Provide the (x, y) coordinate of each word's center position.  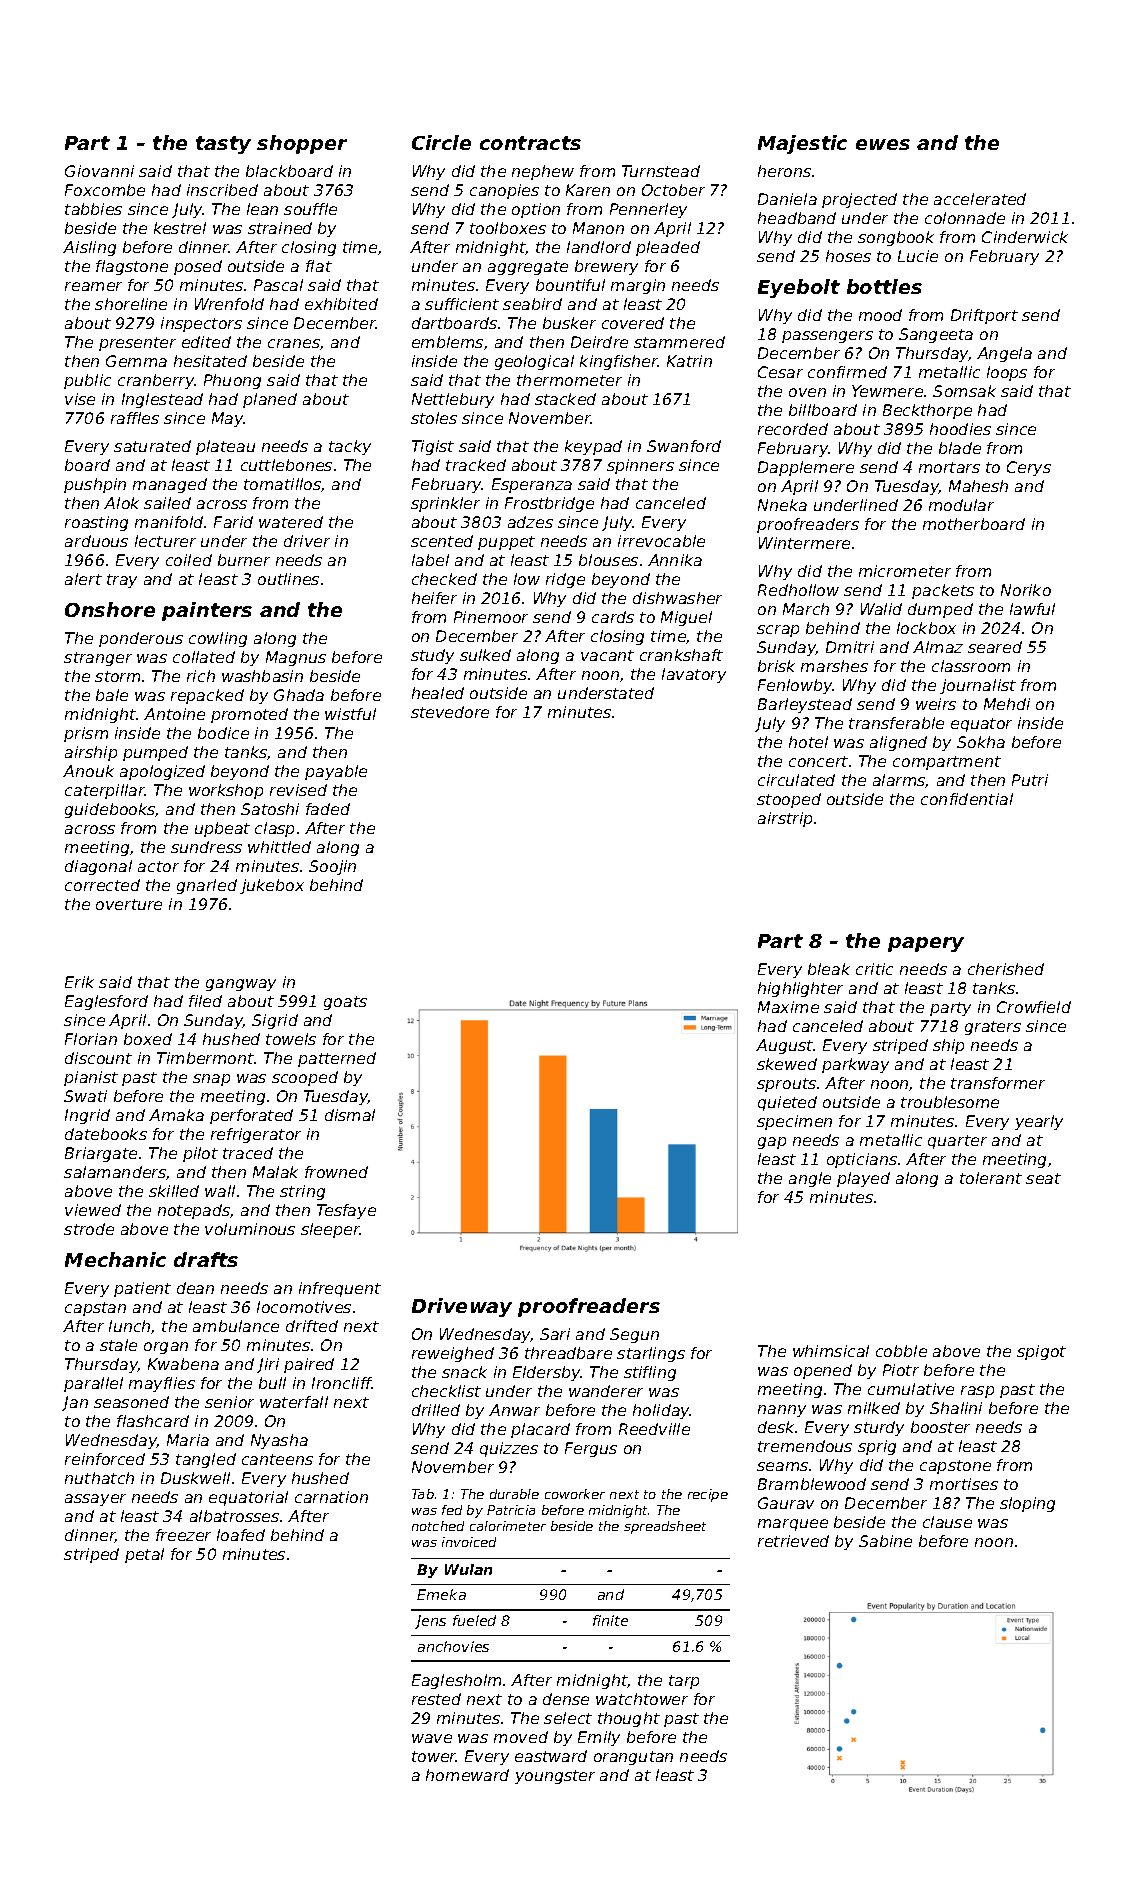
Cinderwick (1025, 237)
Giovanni (99, 171)
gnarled (207, 886)
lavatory (694, 675)
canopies (504, 191)
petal (144, 1555)
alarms (899, 781)
